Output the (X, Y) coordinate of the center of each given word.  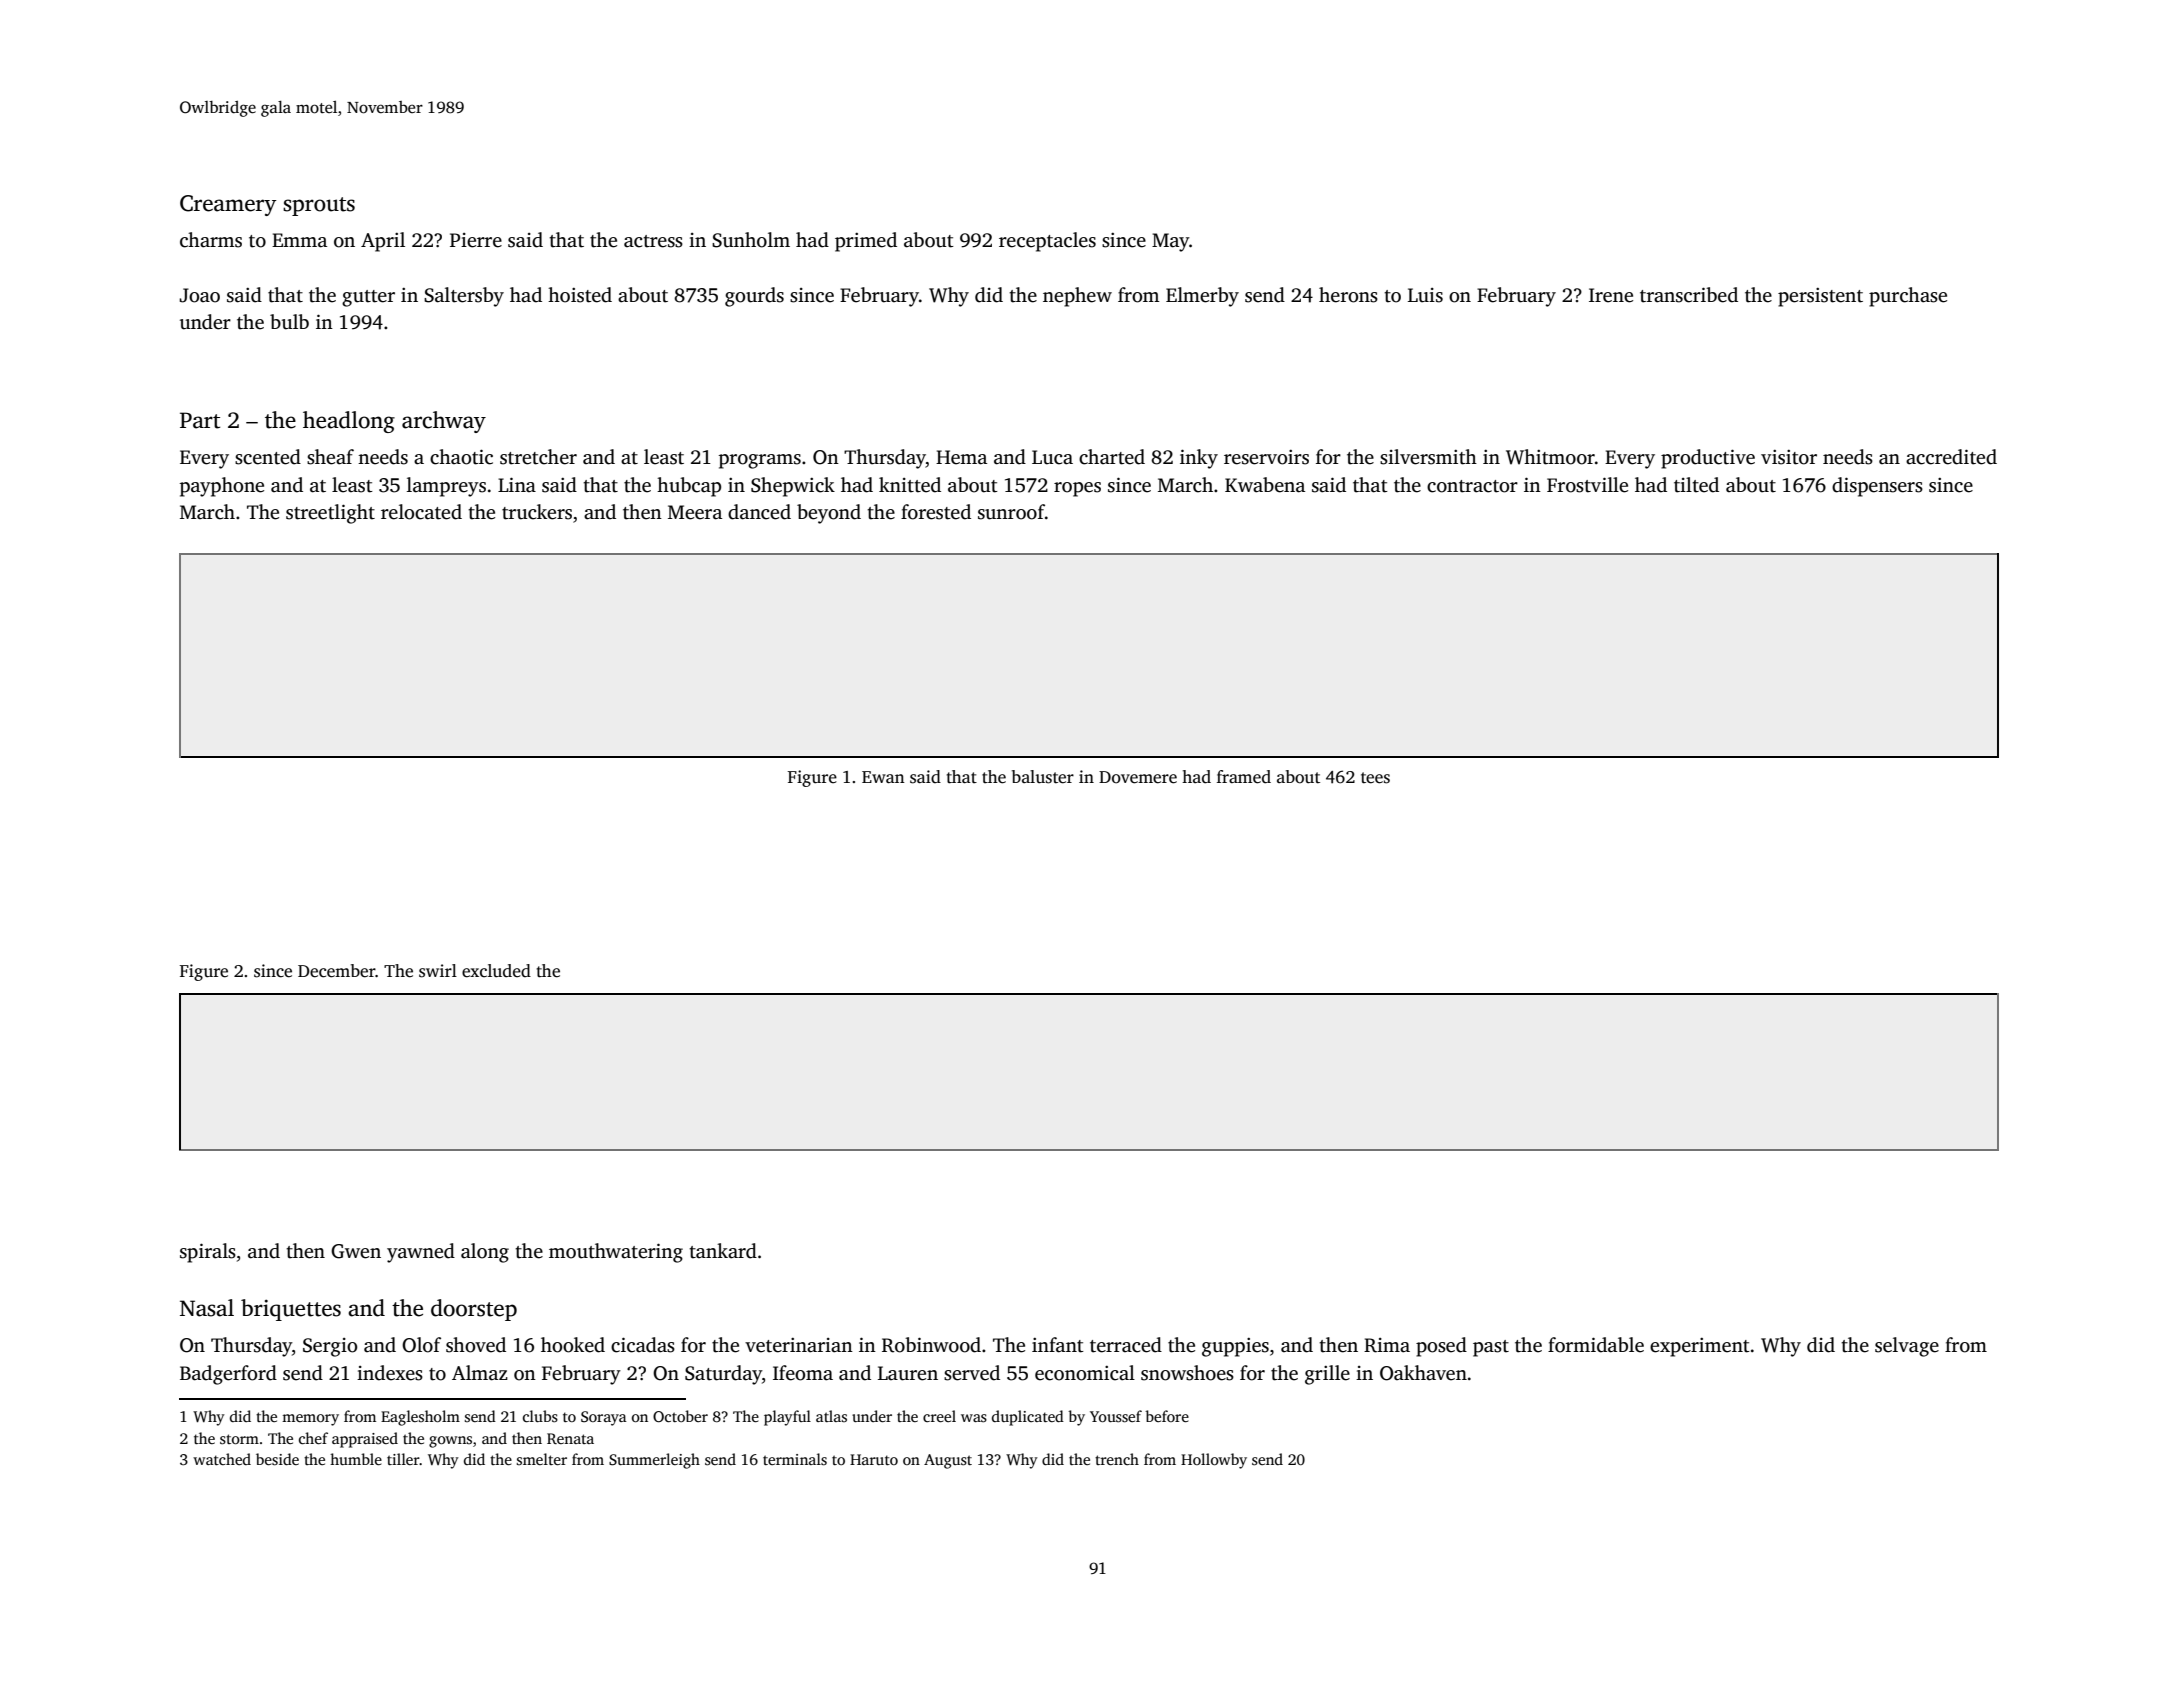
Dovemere (1138, 777)
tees (1375, 778)
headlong (349, 422)
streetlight (330, 514)
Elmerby (1202, 297)
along (485, 1253)
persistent (1820, 297)
